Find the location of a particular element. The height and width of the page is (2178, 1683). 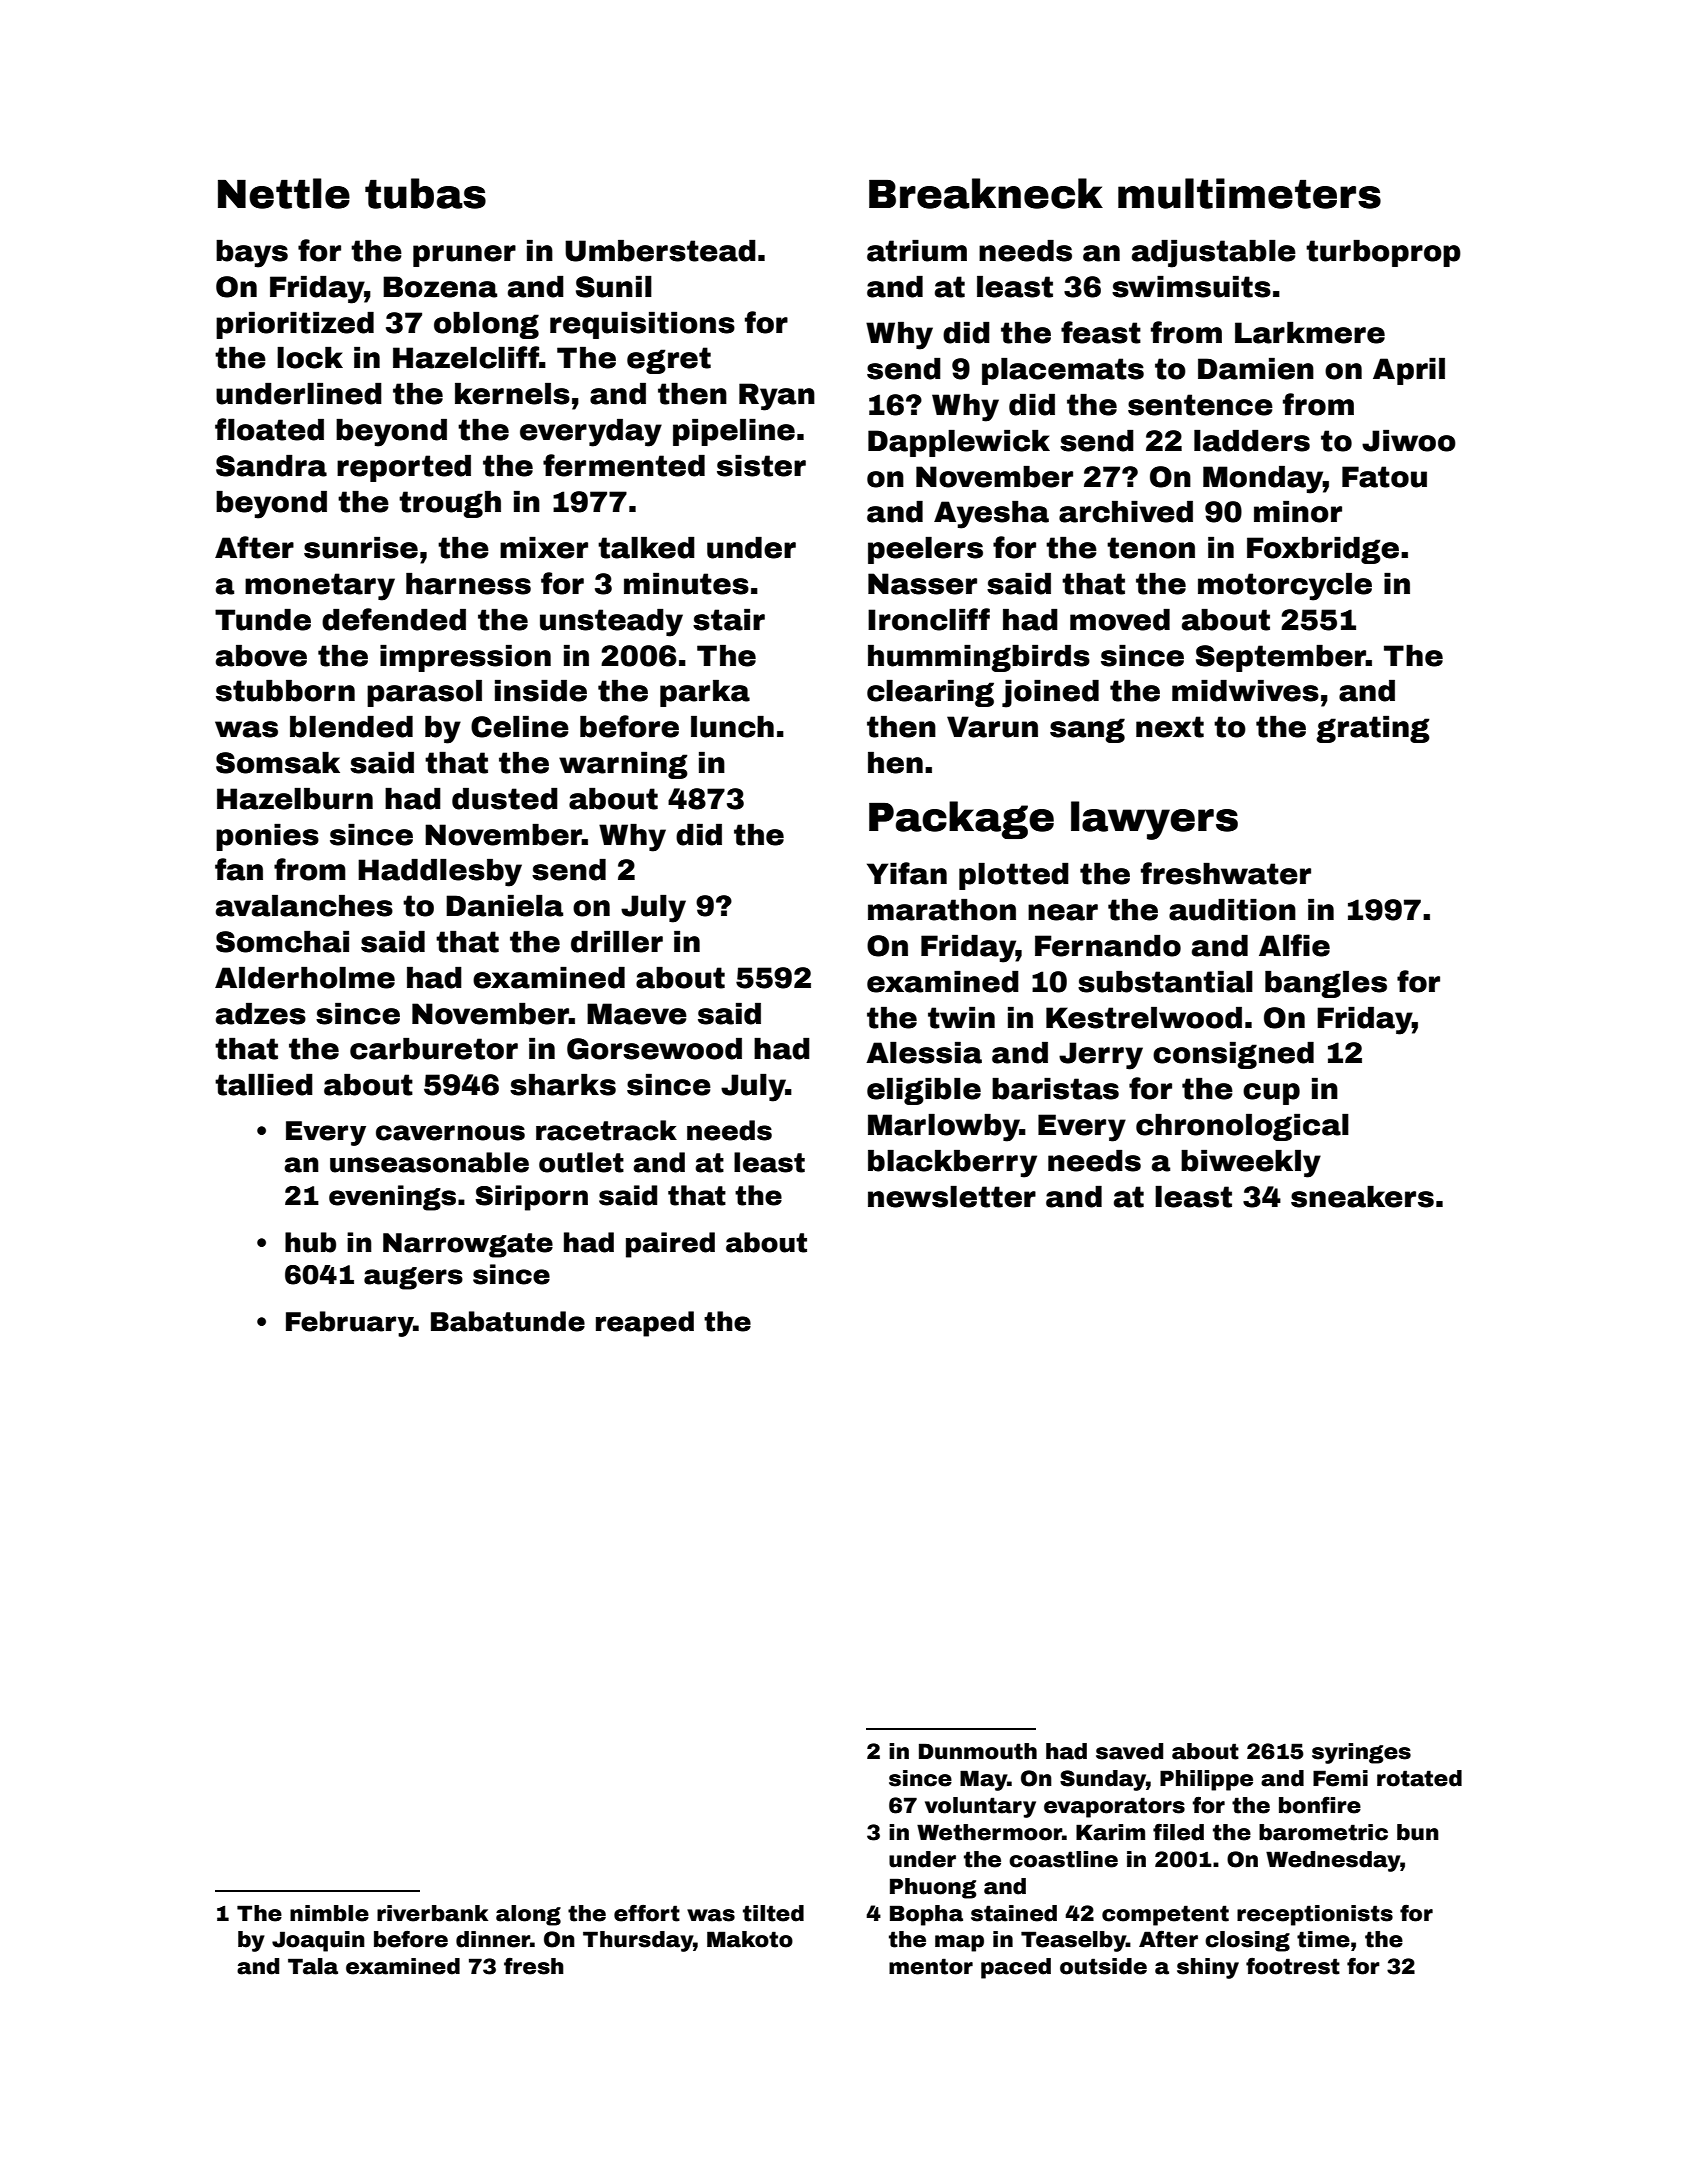

tubas is located at coordinates (425, 193).
